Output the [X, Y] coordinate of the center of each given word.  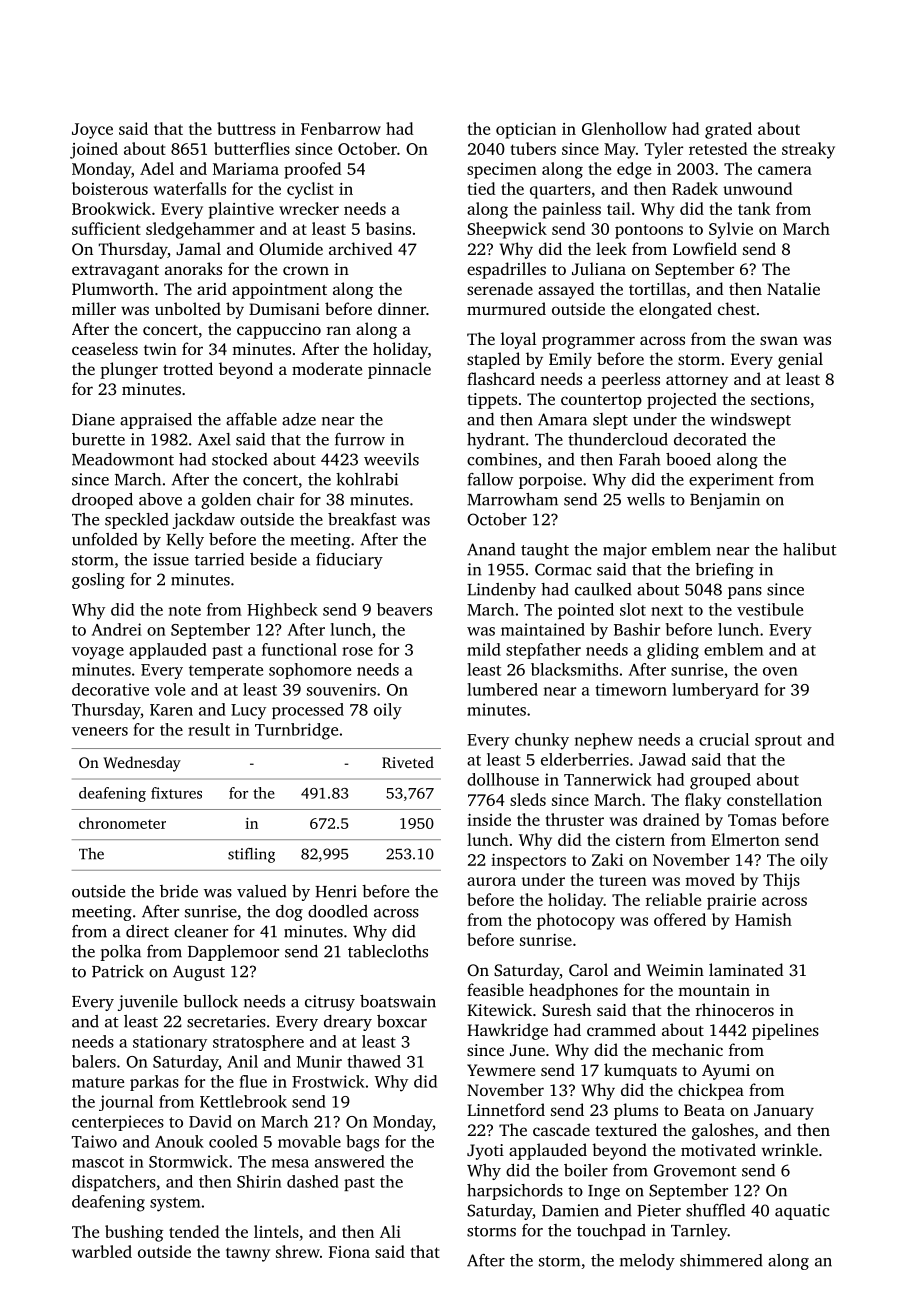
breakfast [362, 519]
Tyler [664, 150]
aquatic [802, 1212]
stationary [170, 1043]
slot [633, 609]
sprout [778, 742]
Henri [336, 891]
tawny [248, 1255]
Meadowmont [123, 459]
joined [94, 150]
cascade [561, 1129]
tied [482, 188]
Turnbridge [296, 731]
